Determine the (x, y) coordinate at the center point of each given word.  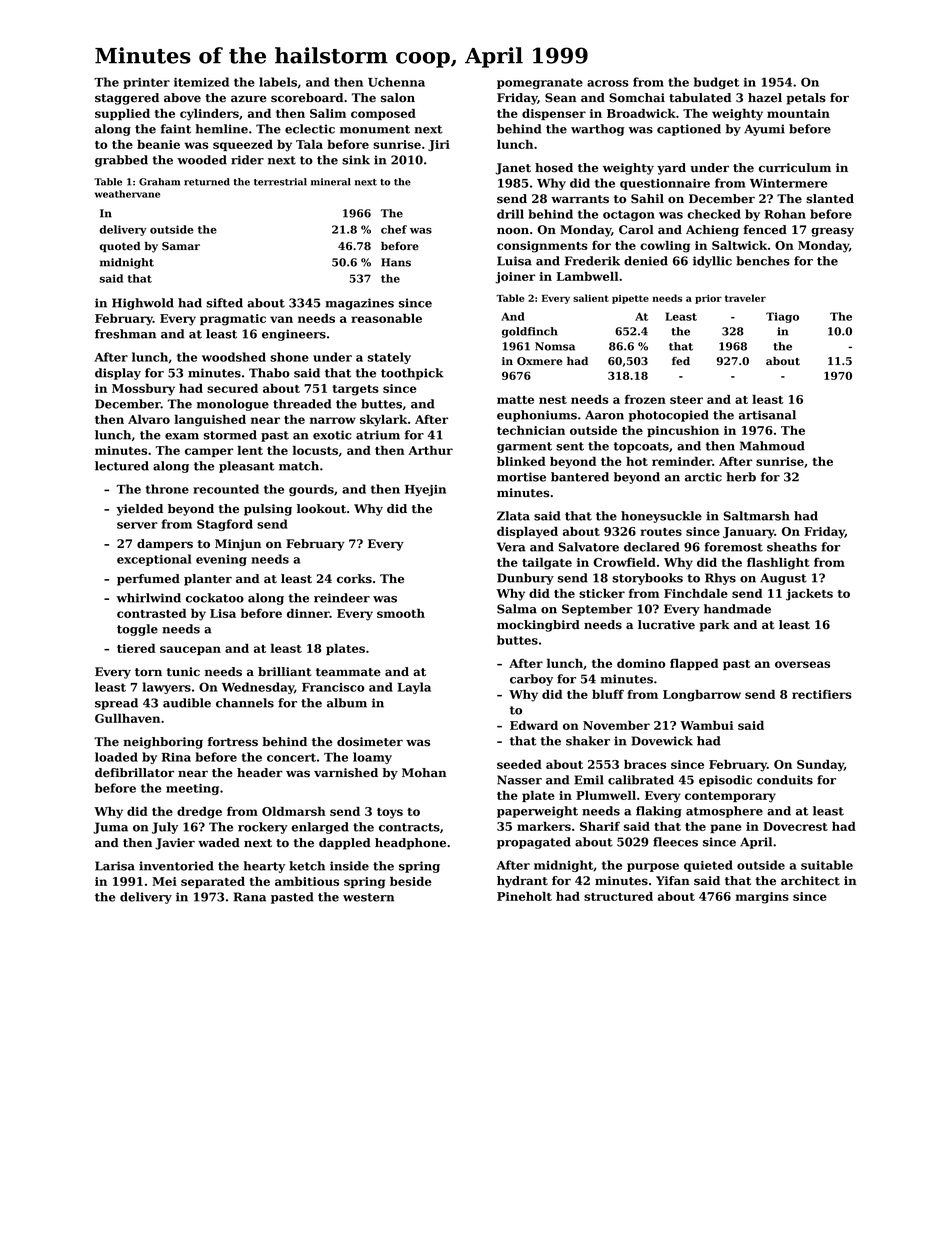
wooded (202, 160)
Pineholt (524, 896)
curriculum (795, 168)
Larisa (115, 866)
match (299, 466)
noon (513, 231)
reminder (682, 461)
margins (762, 898)
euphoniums (537, 416)
